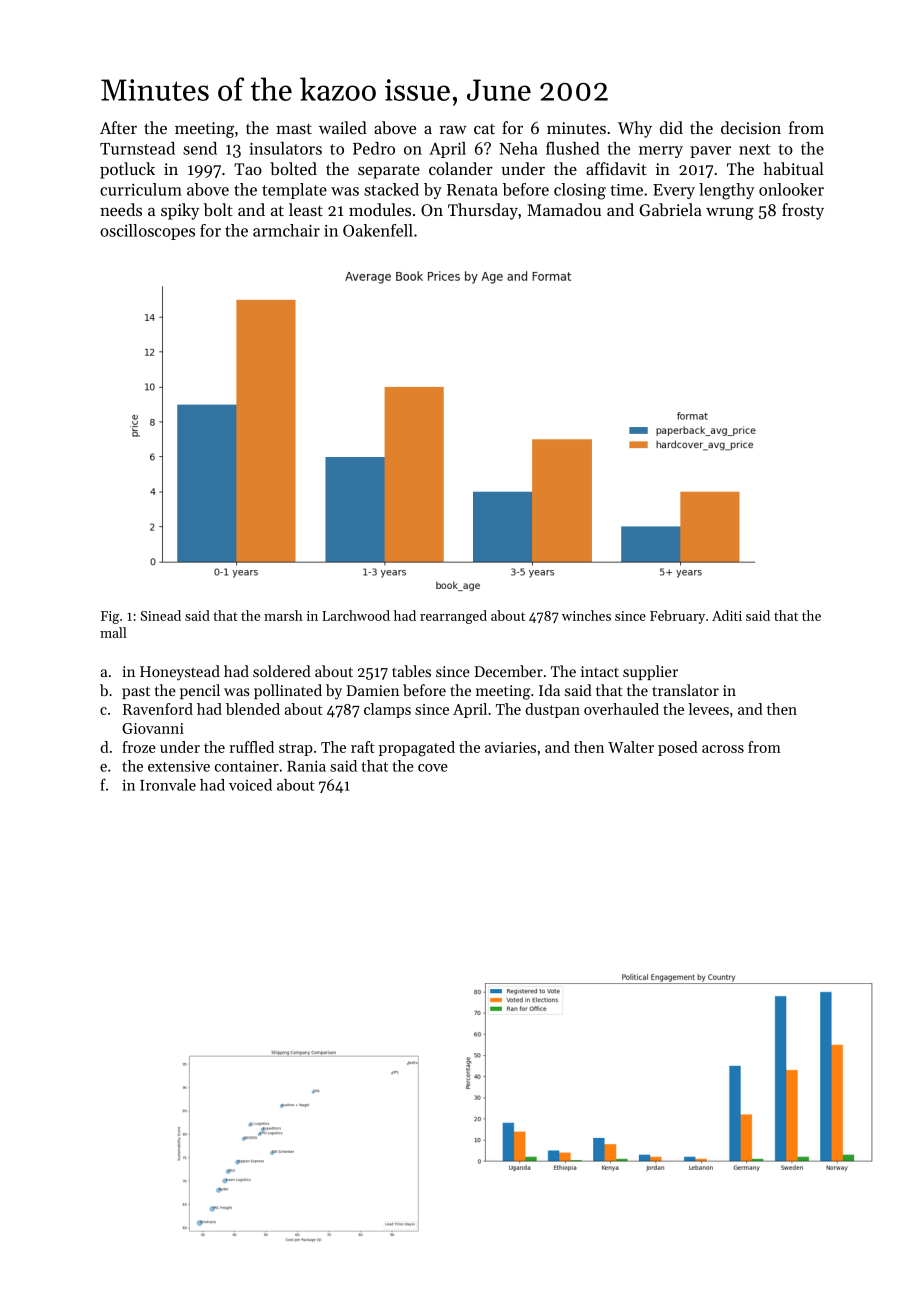  Describe the element at coordinates (282, 671) in the image. I see `soldered` at that location.
